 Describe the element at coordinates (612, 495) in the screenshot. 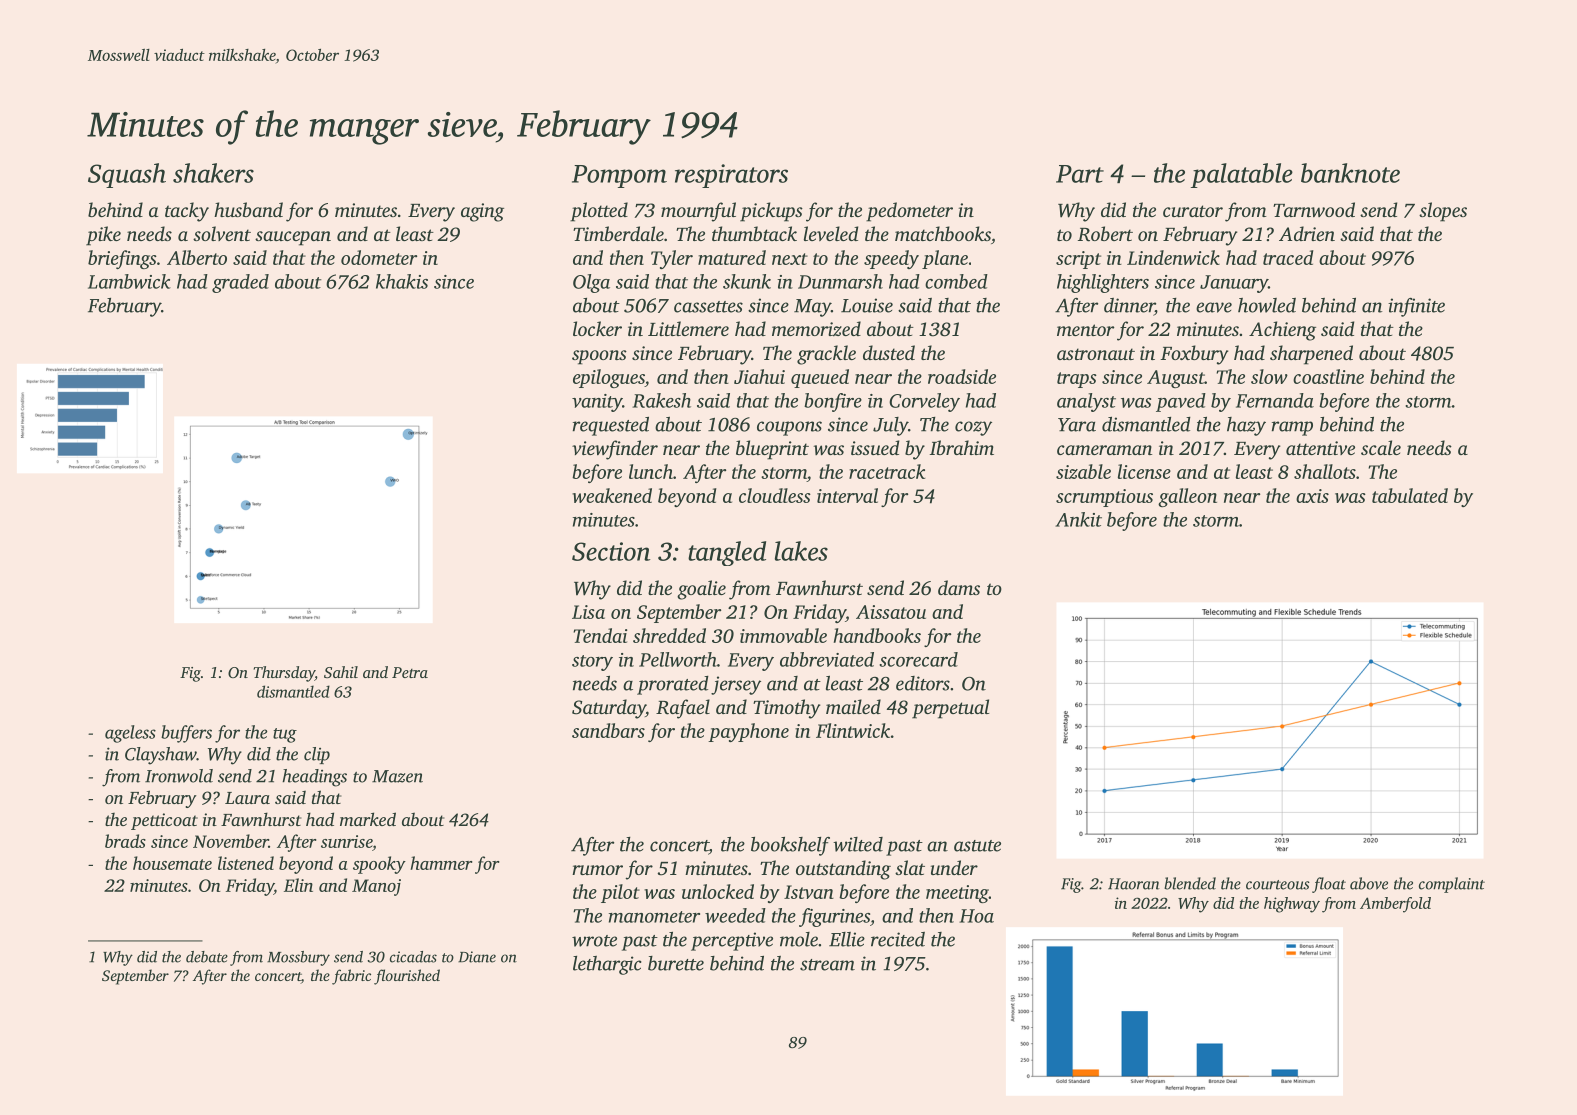

I see `weakened` at that location.
